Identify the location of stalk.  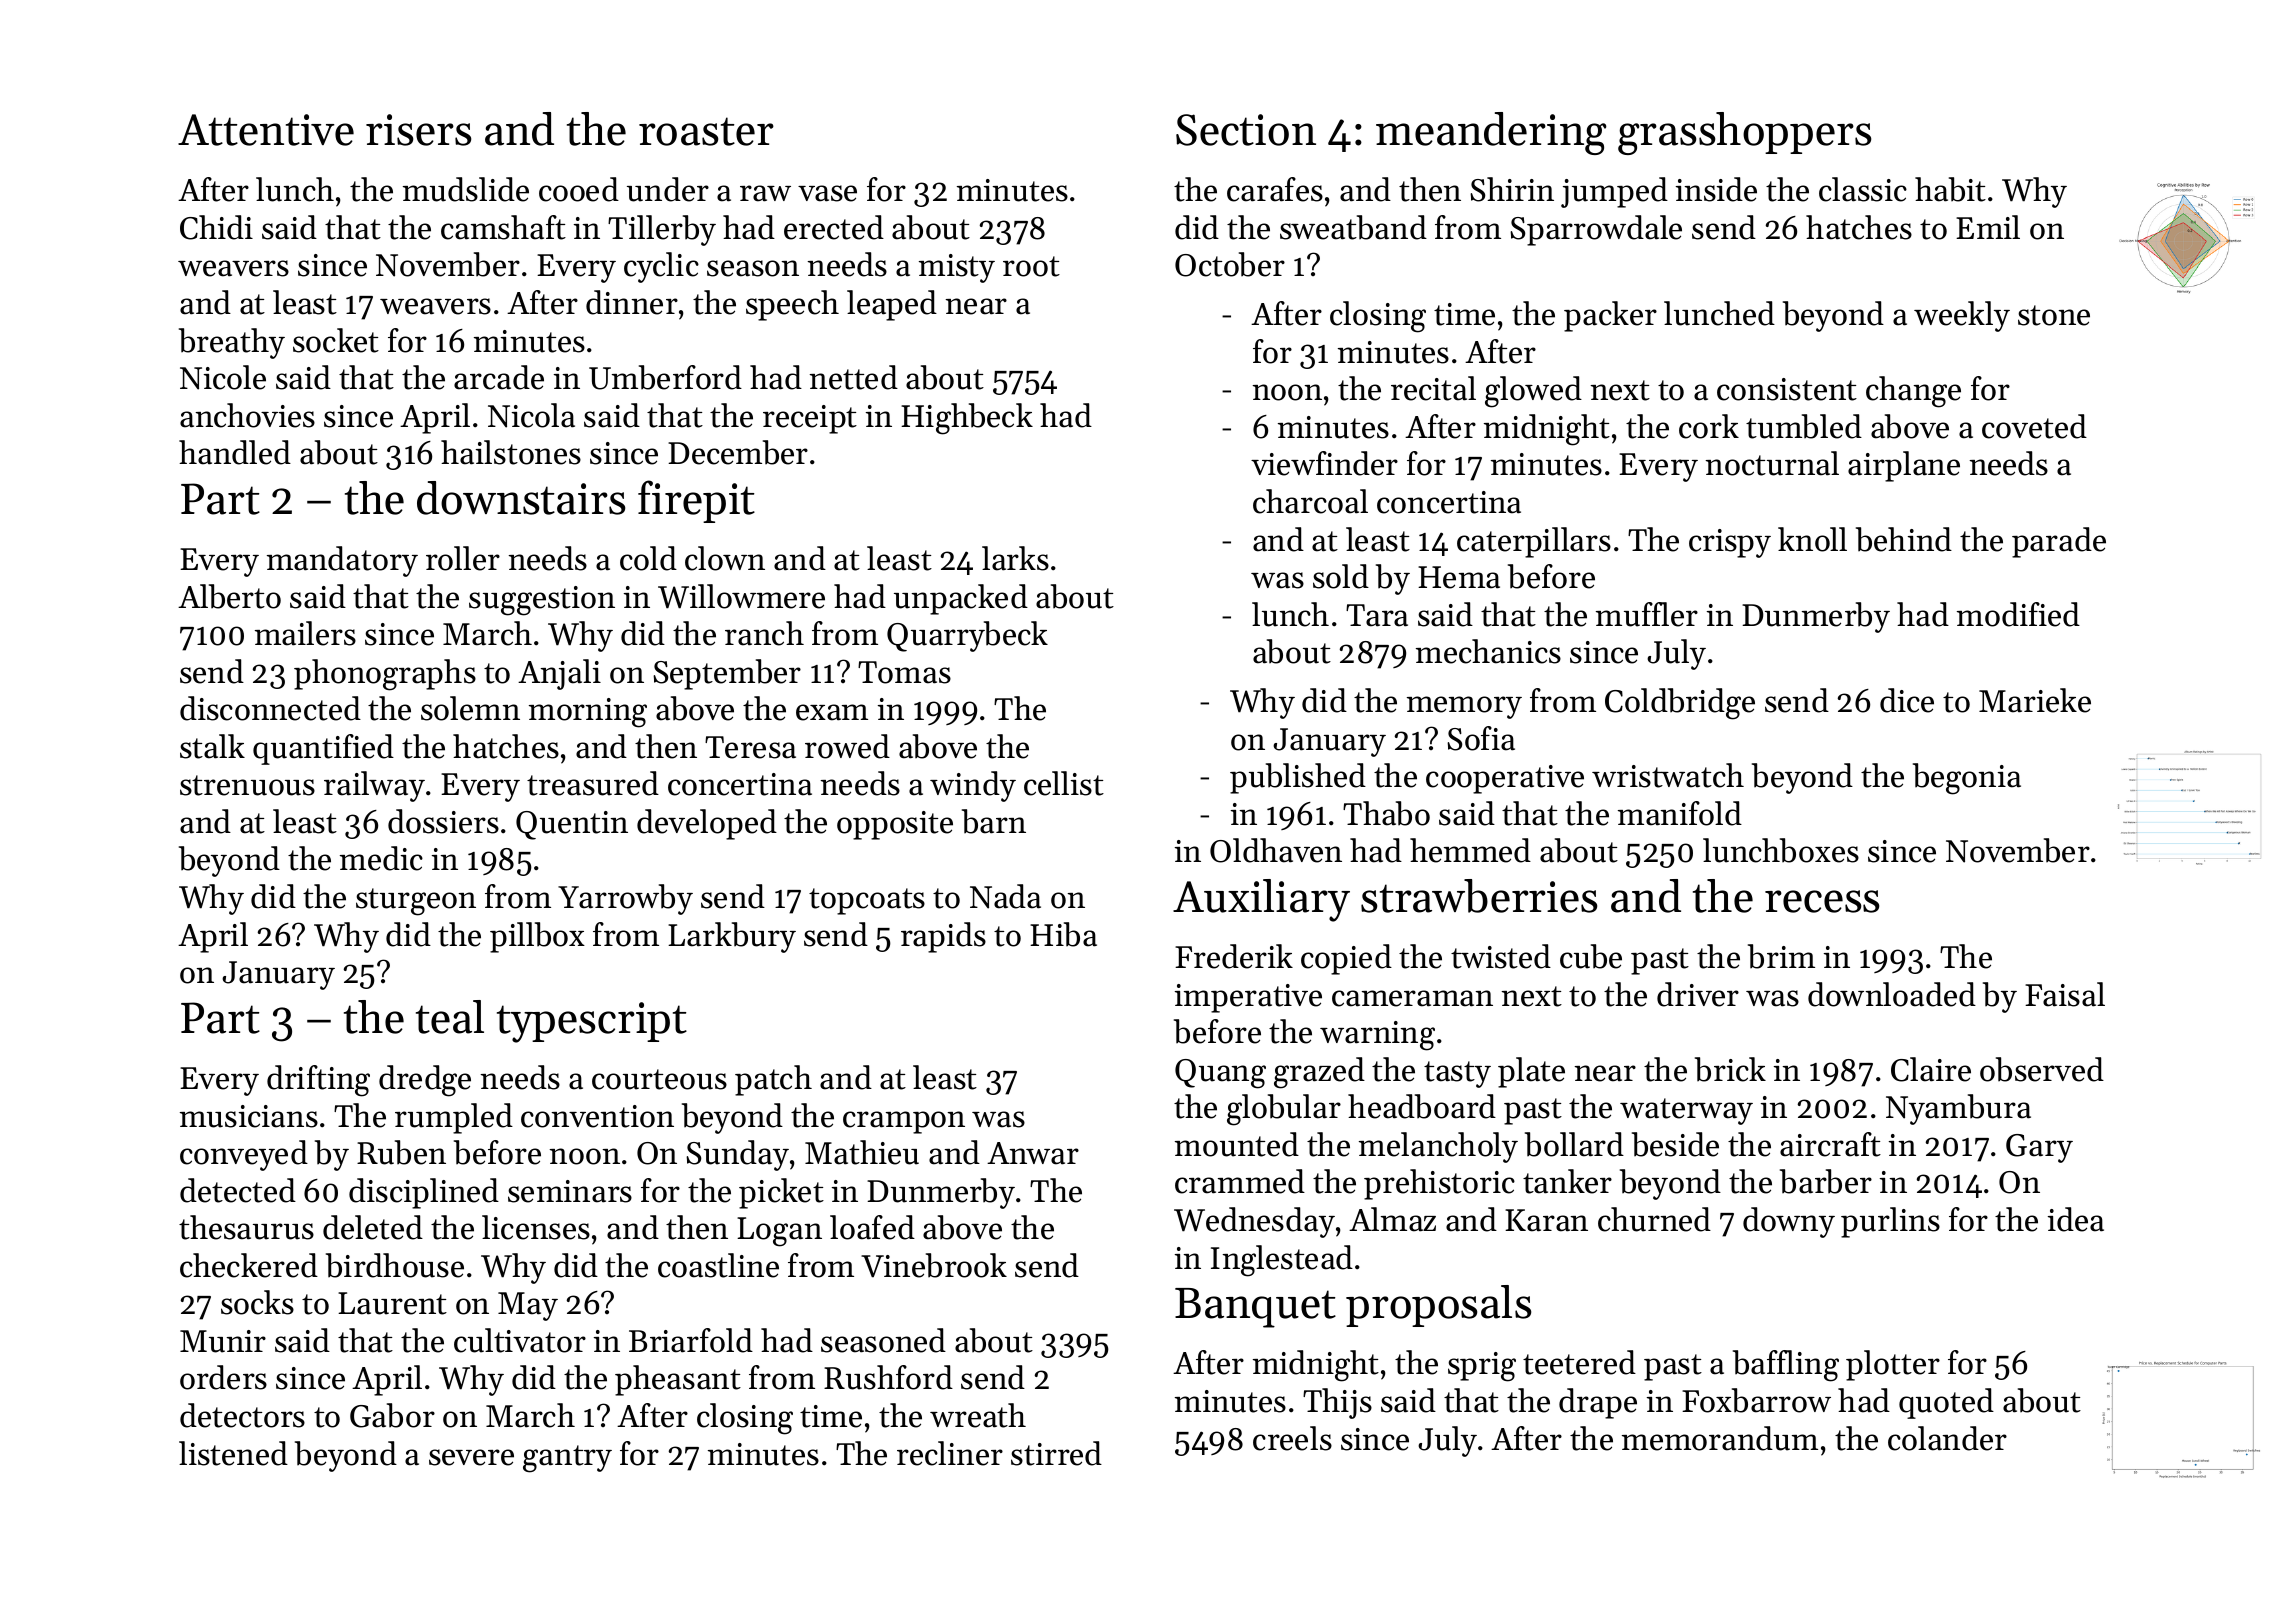
(212, 746).
